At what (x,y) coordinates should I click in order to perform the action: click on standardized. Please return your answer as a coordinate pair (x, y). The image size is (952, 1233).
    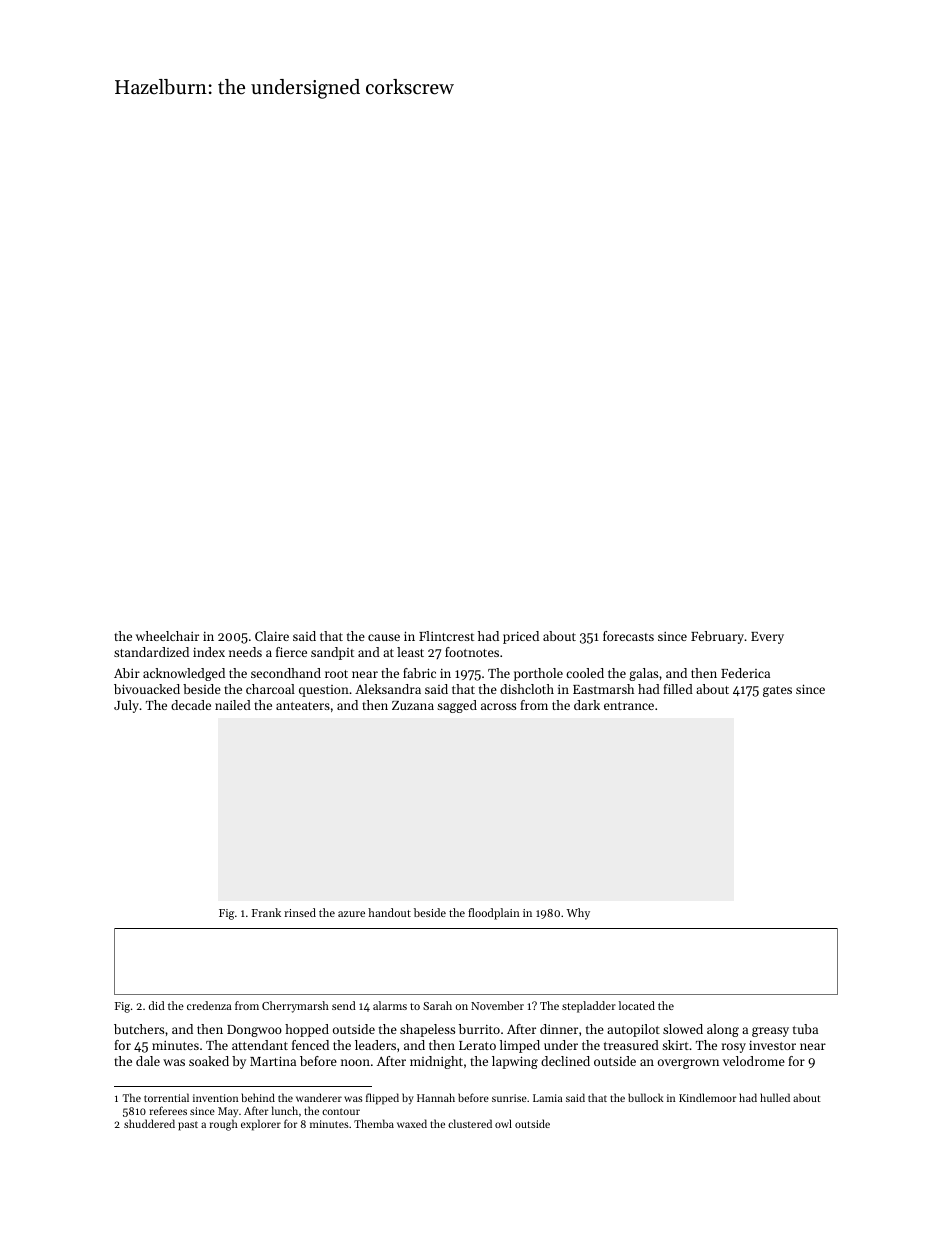
    Looking at the image, I should click on (151, 652).
